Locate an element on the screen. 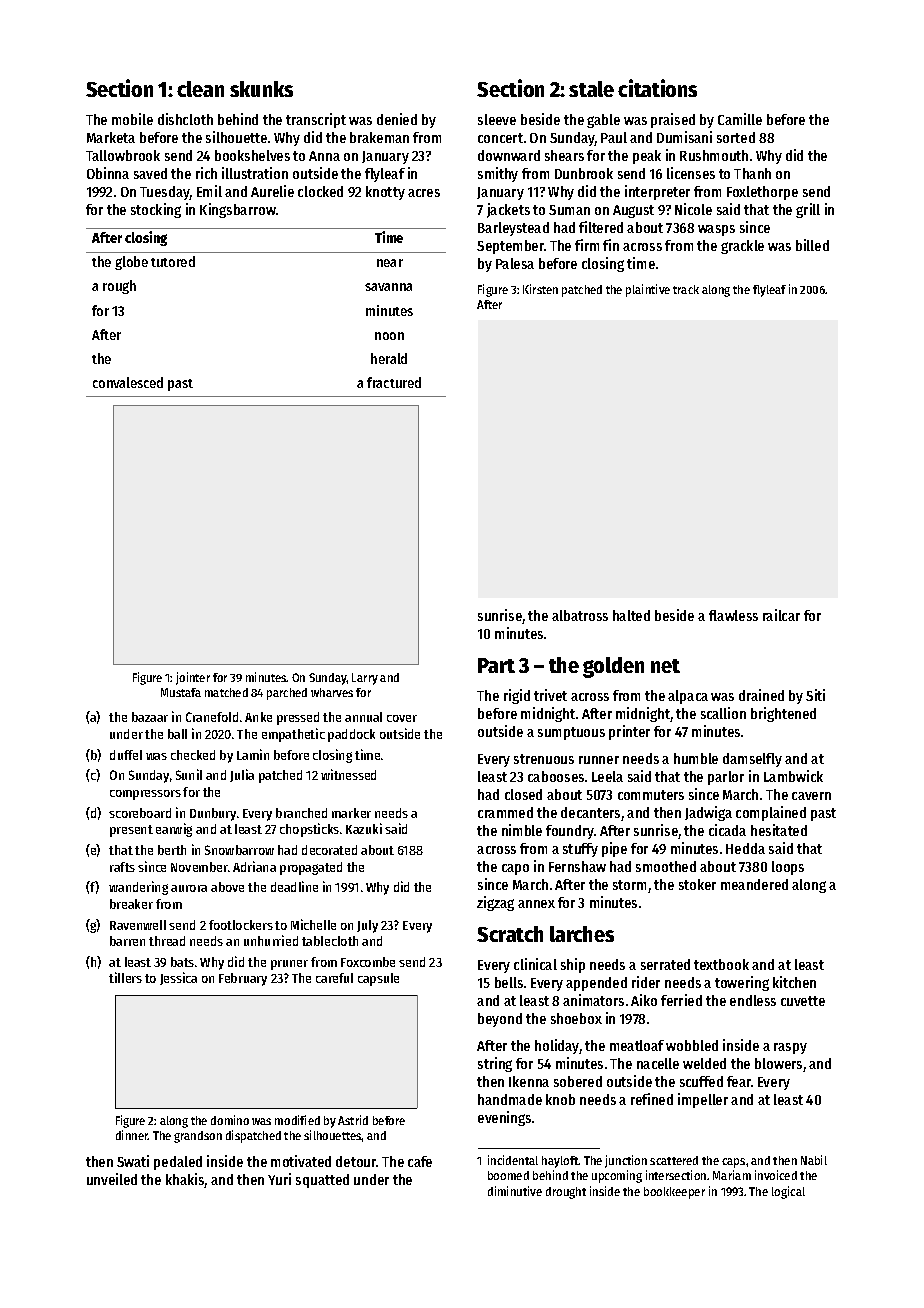 The width and height of the screenshot is (924, 1308). Kirsten is located at coordinates (540, 289).
